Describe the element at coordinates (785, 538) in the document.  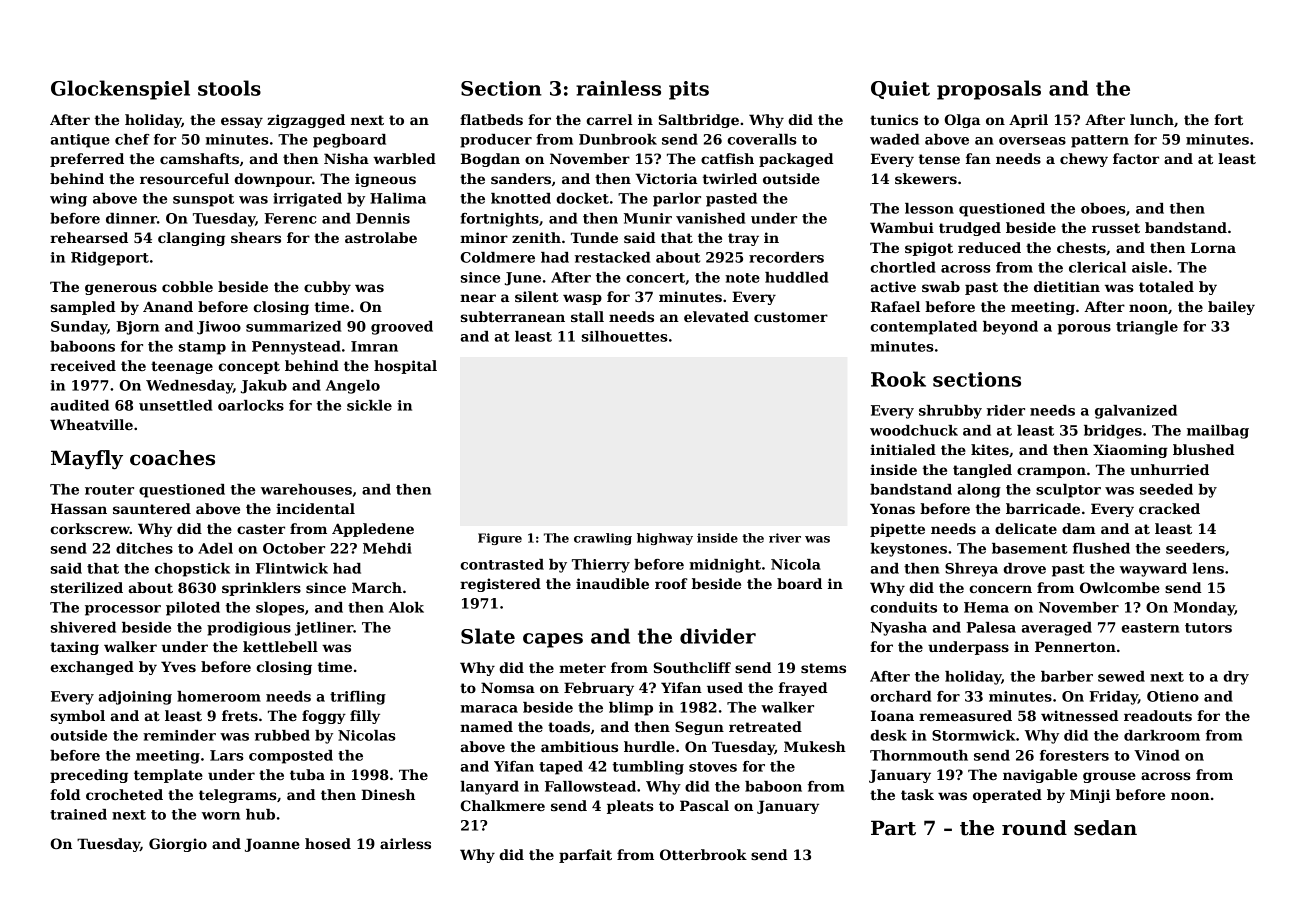
I see `river` at that location.
